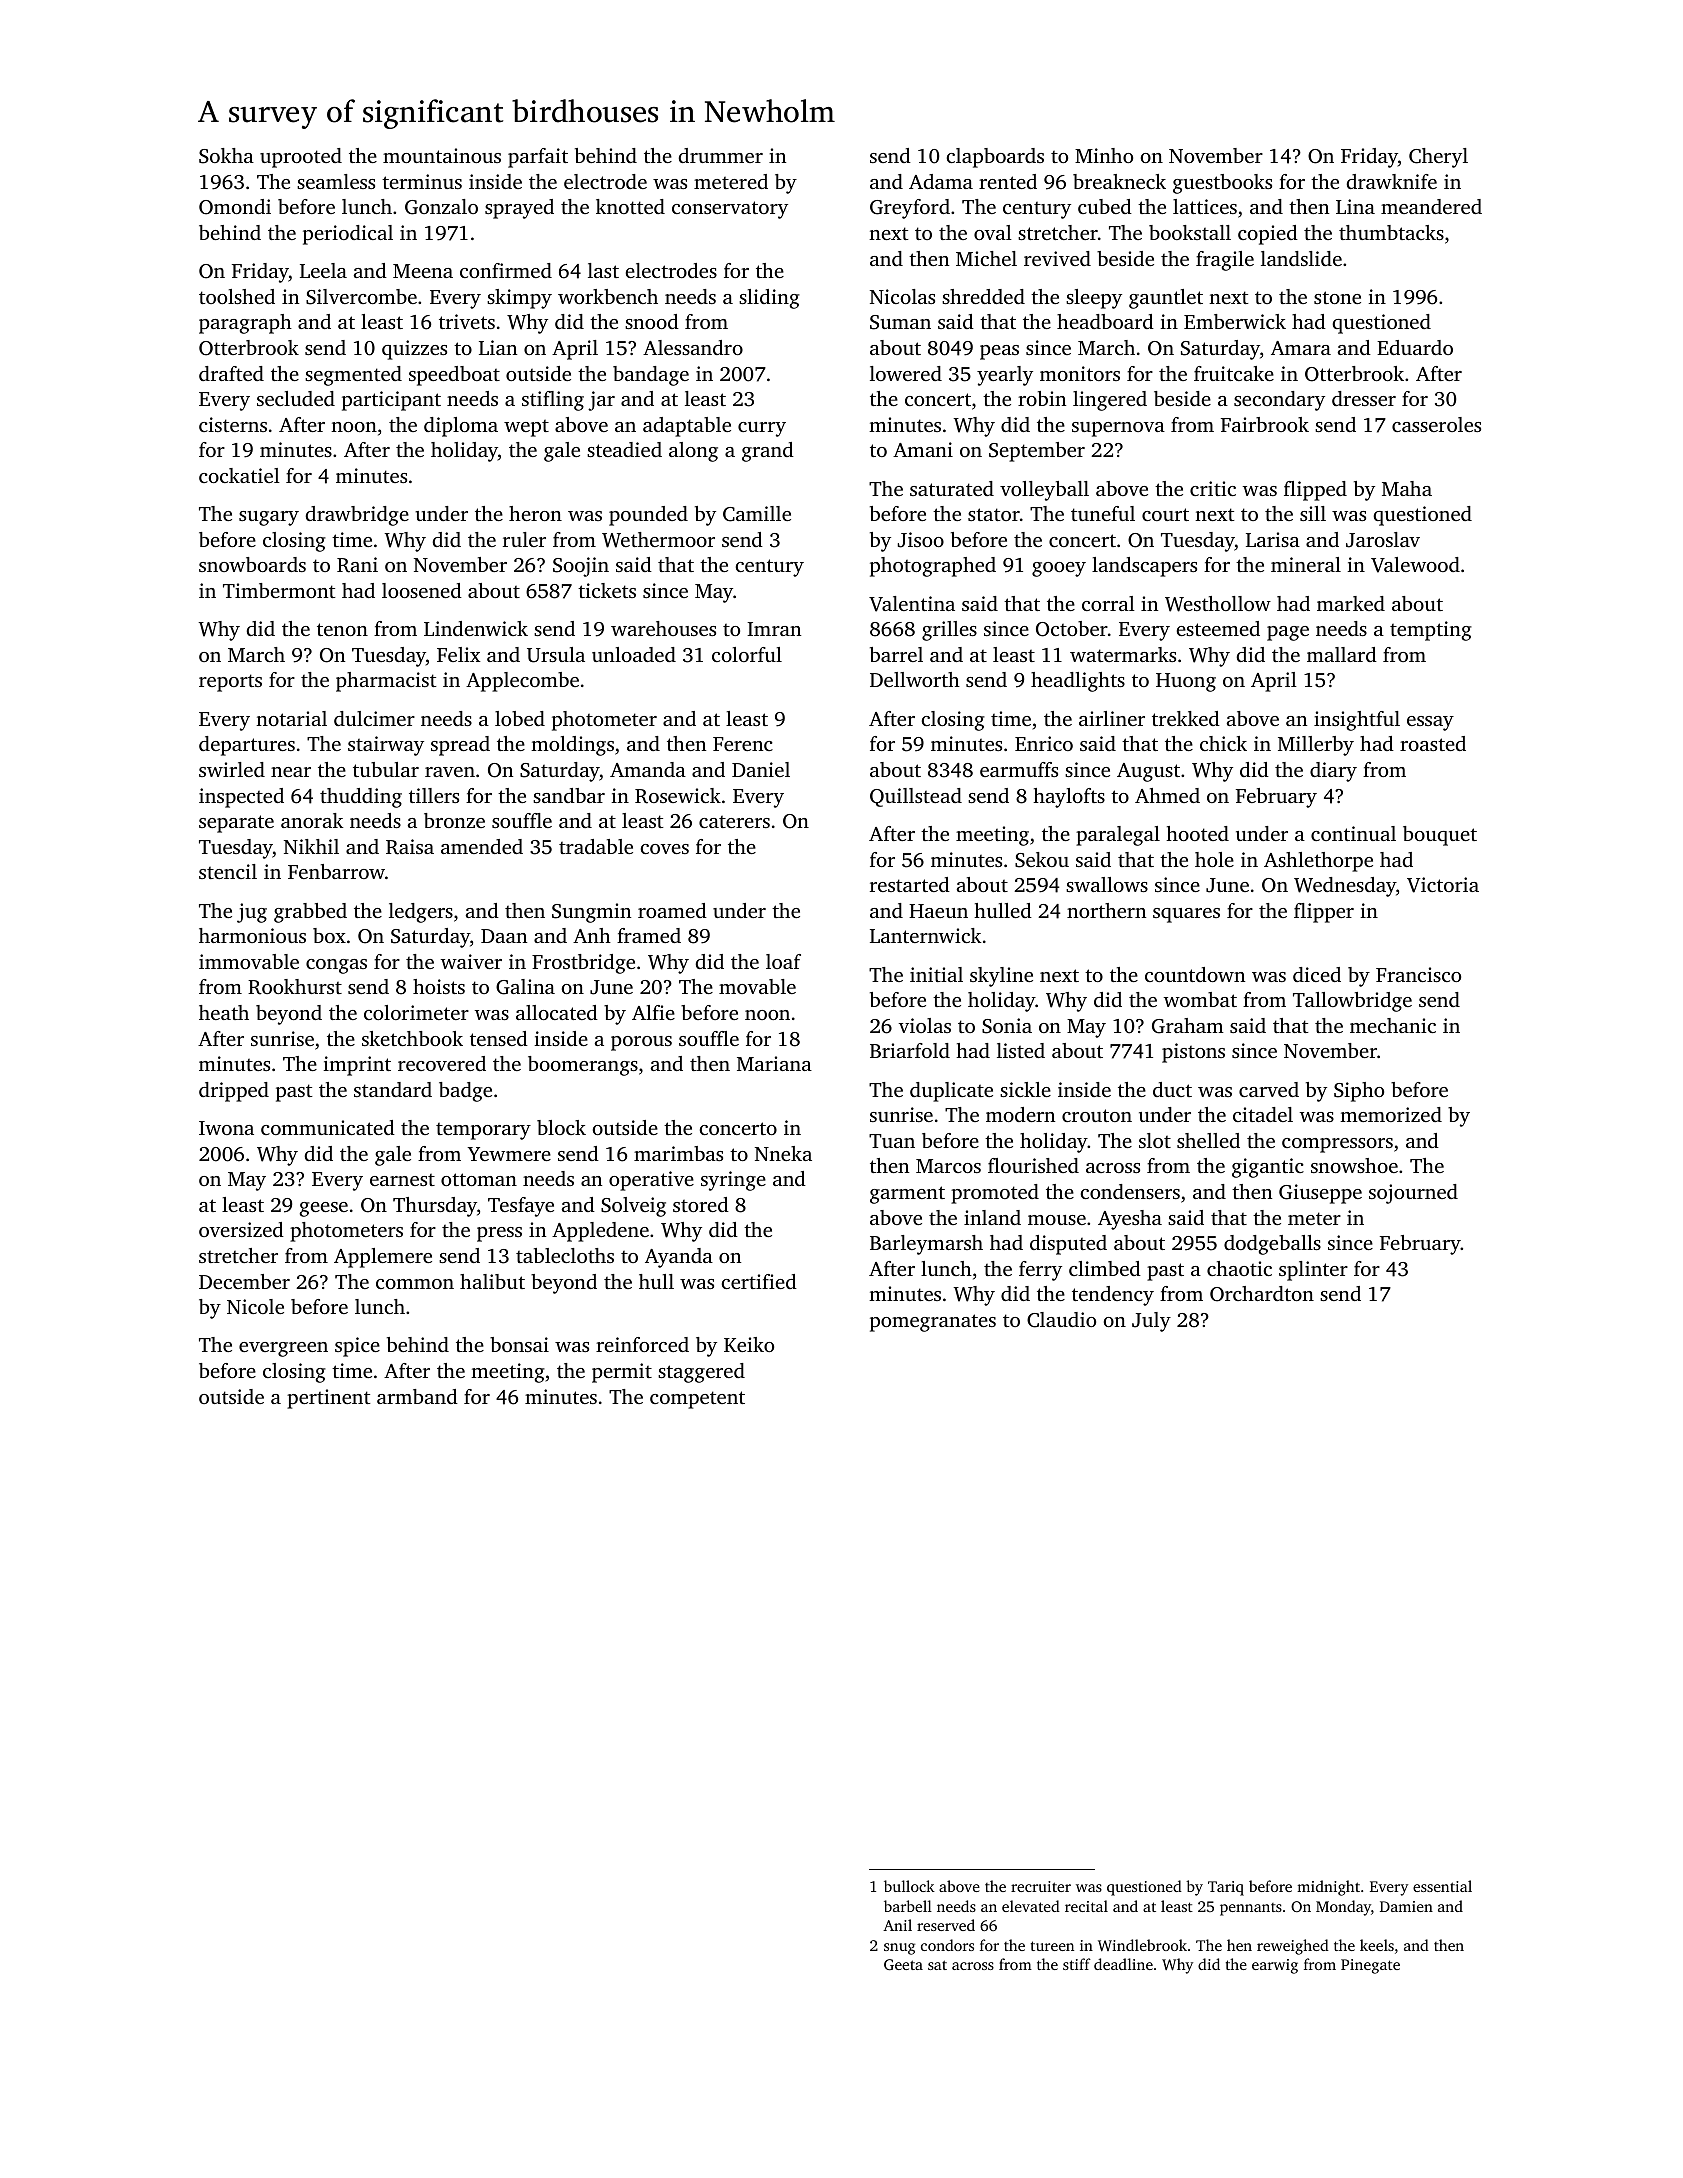 Image resolution: width=1683 pixels, height=2178 pixels. I want to click on armband, so click(417, 1396).
